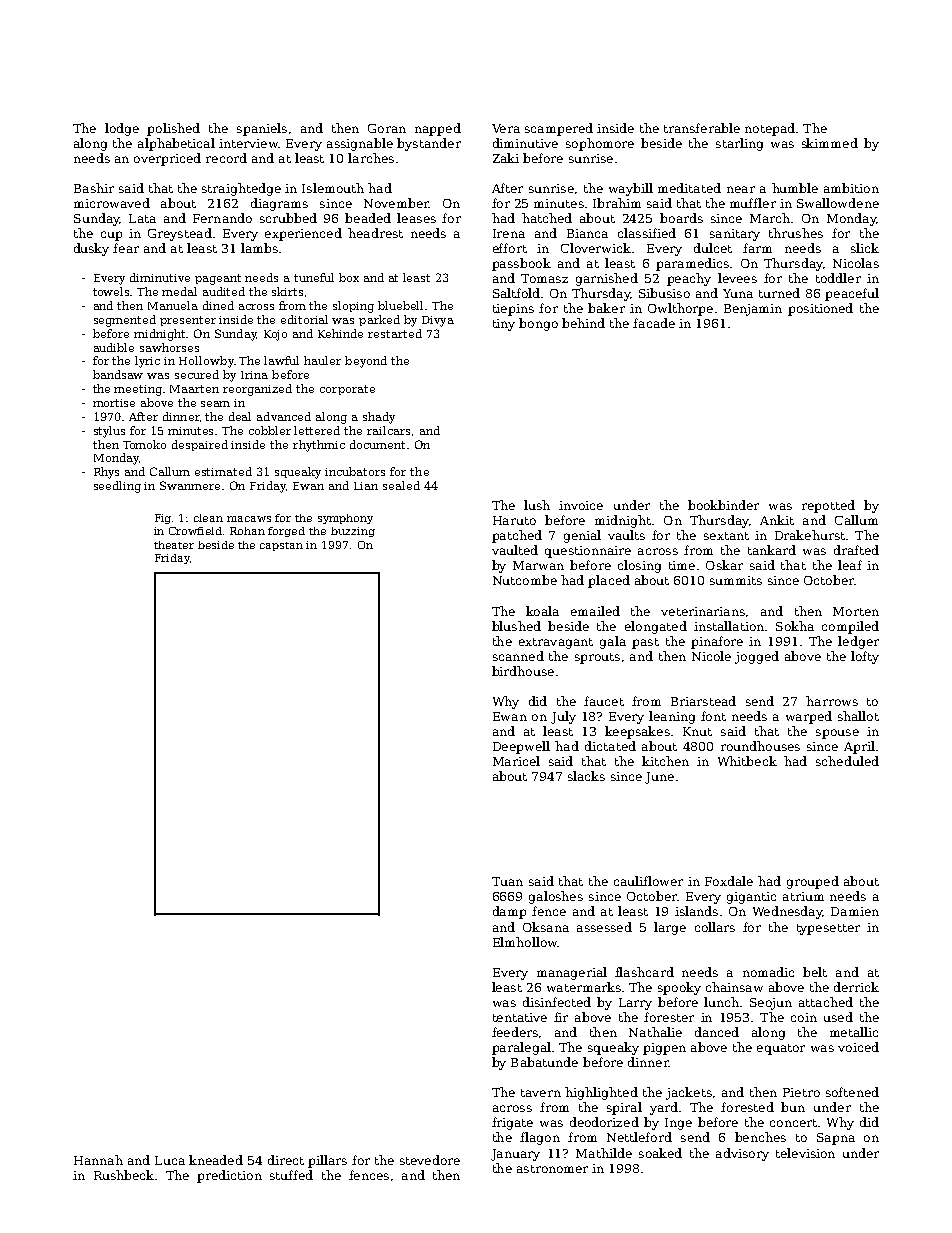 This image has height=1233, width=952. Describe the element at coordinates (257, 390) in the image. I see `reorganized` at that location.
